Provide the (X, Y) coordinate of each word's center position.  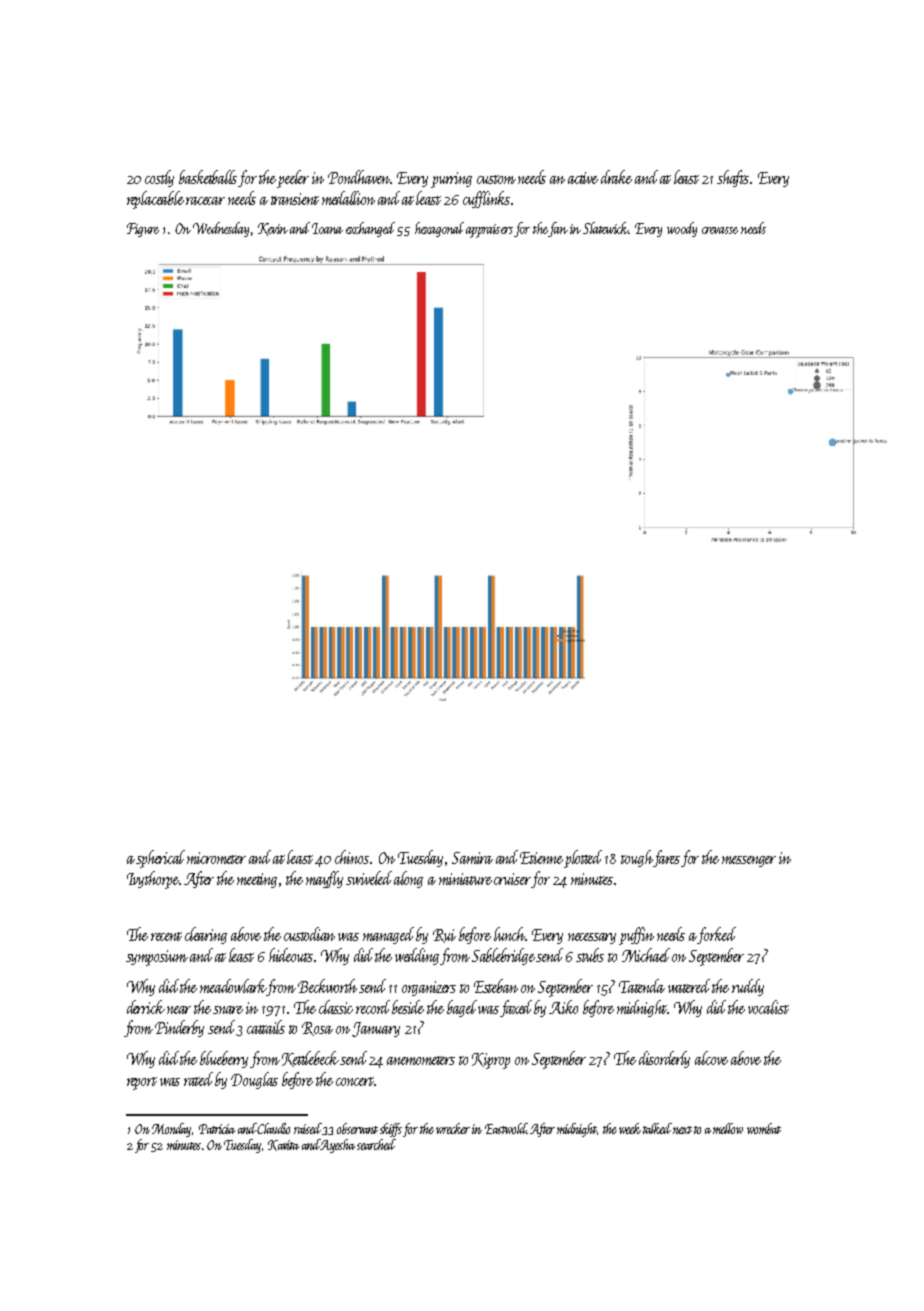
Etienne (542, 858)
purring (451, 180)
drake (616, 177)
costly (159, 178)
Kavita (283, 1145)
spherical (160, 859)
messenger (749, 861)
